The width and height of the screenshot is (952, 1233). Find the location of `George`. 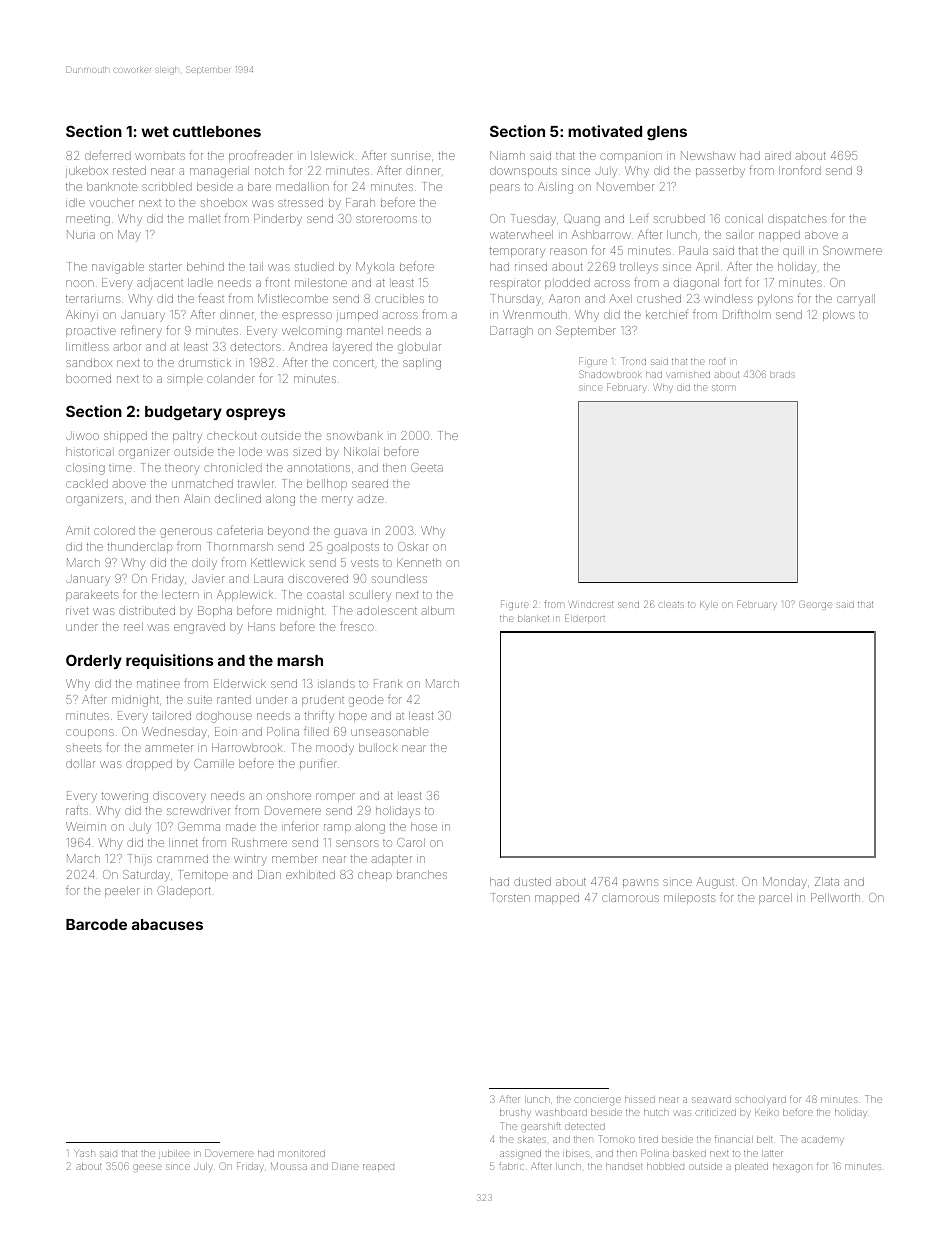

George is located at coordinates (815, 606).
